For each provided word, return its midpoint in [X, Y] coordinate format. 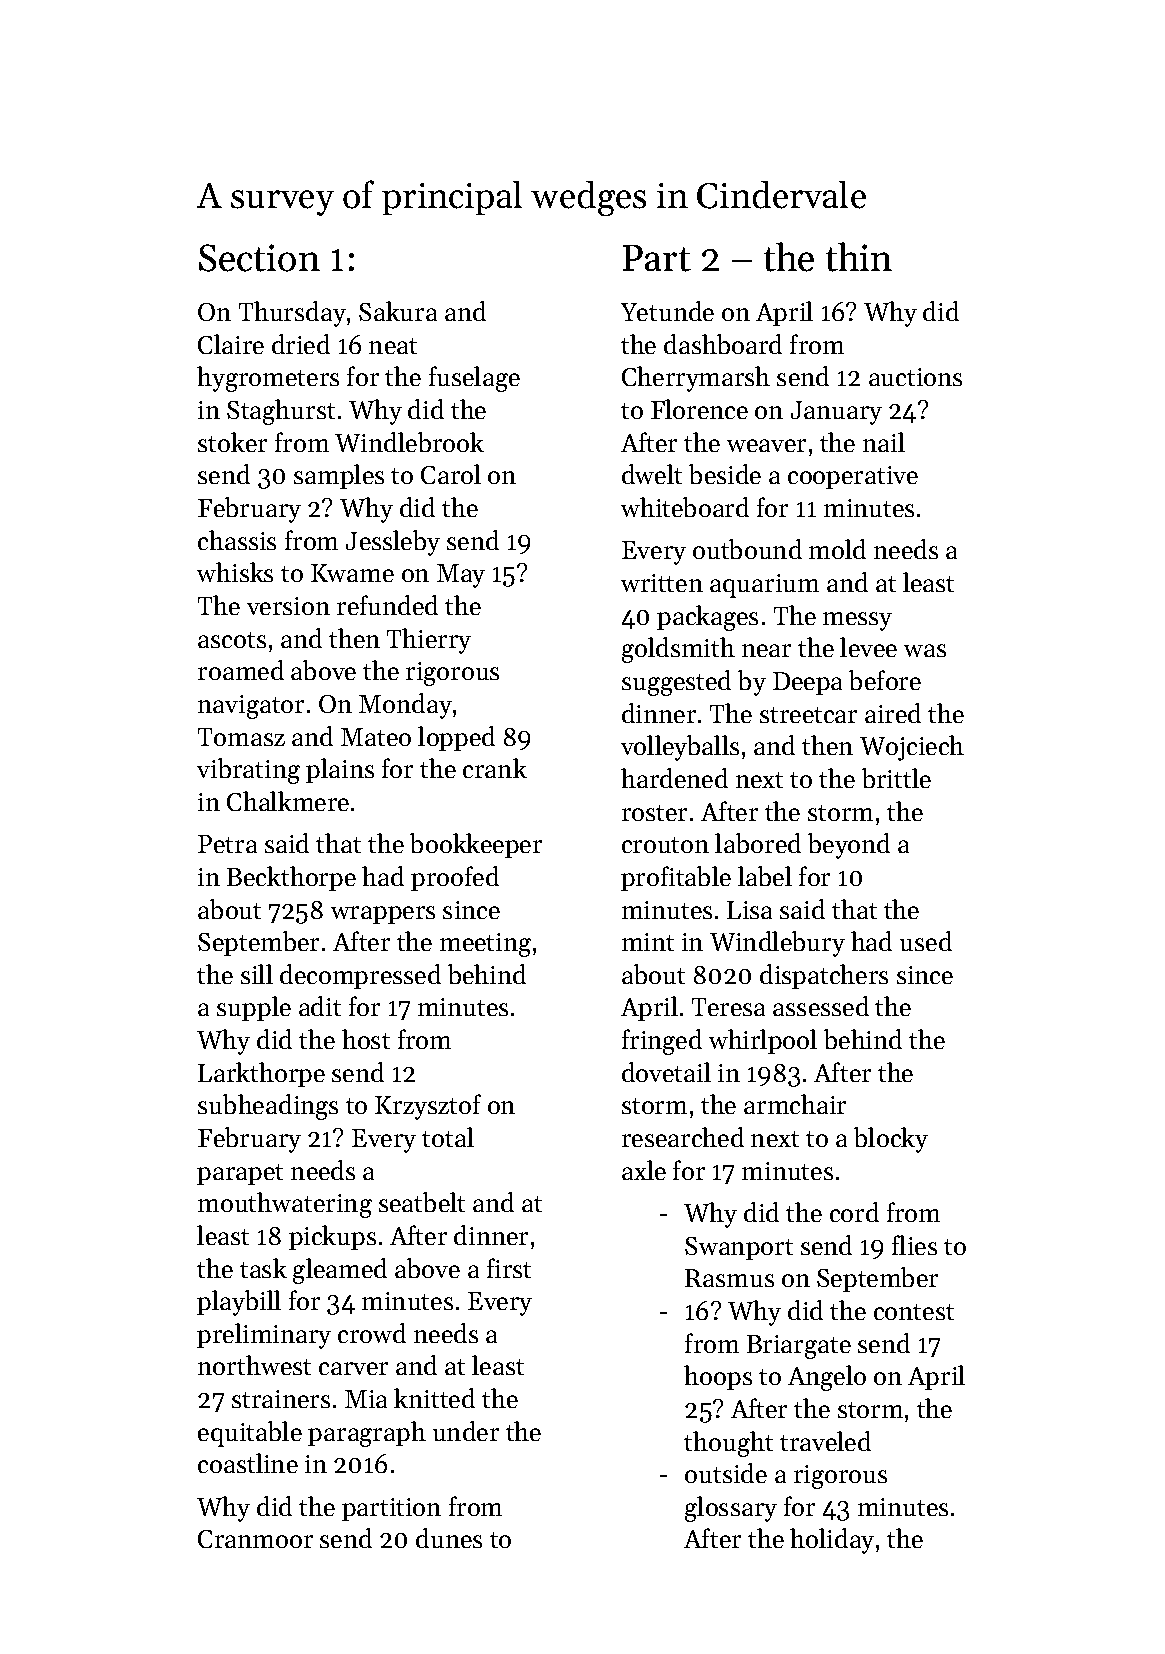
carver [353, 1368]
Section [259, 258]
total [448, 1137]
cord [854, 1212]
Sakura [398, 311]
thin [859, 257]
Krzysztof [428, 1107]
